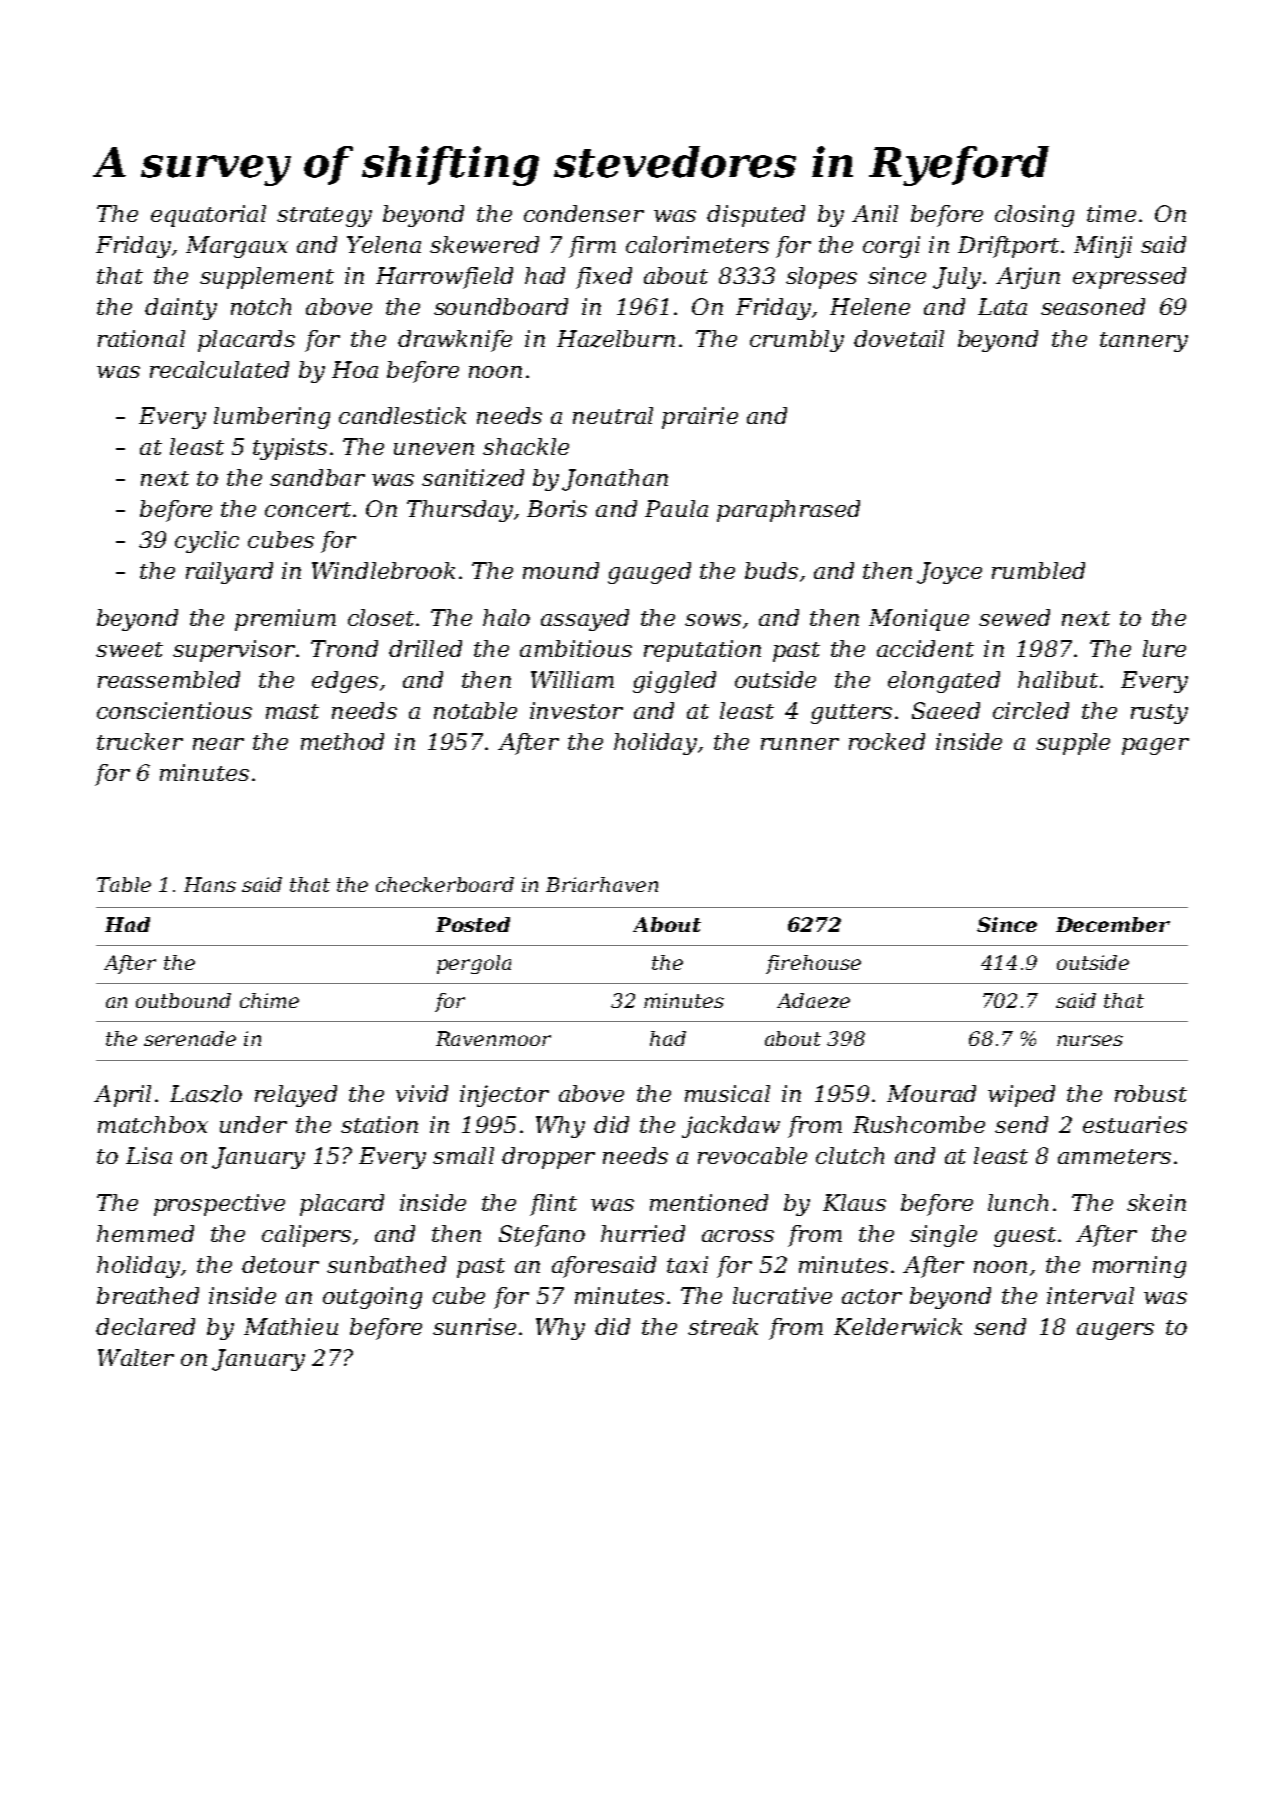 This document has width=1284, height=1816. What do you see at coordinates (1113, 924) in the document?
I see `December` at bounding box center [1113, 924].
